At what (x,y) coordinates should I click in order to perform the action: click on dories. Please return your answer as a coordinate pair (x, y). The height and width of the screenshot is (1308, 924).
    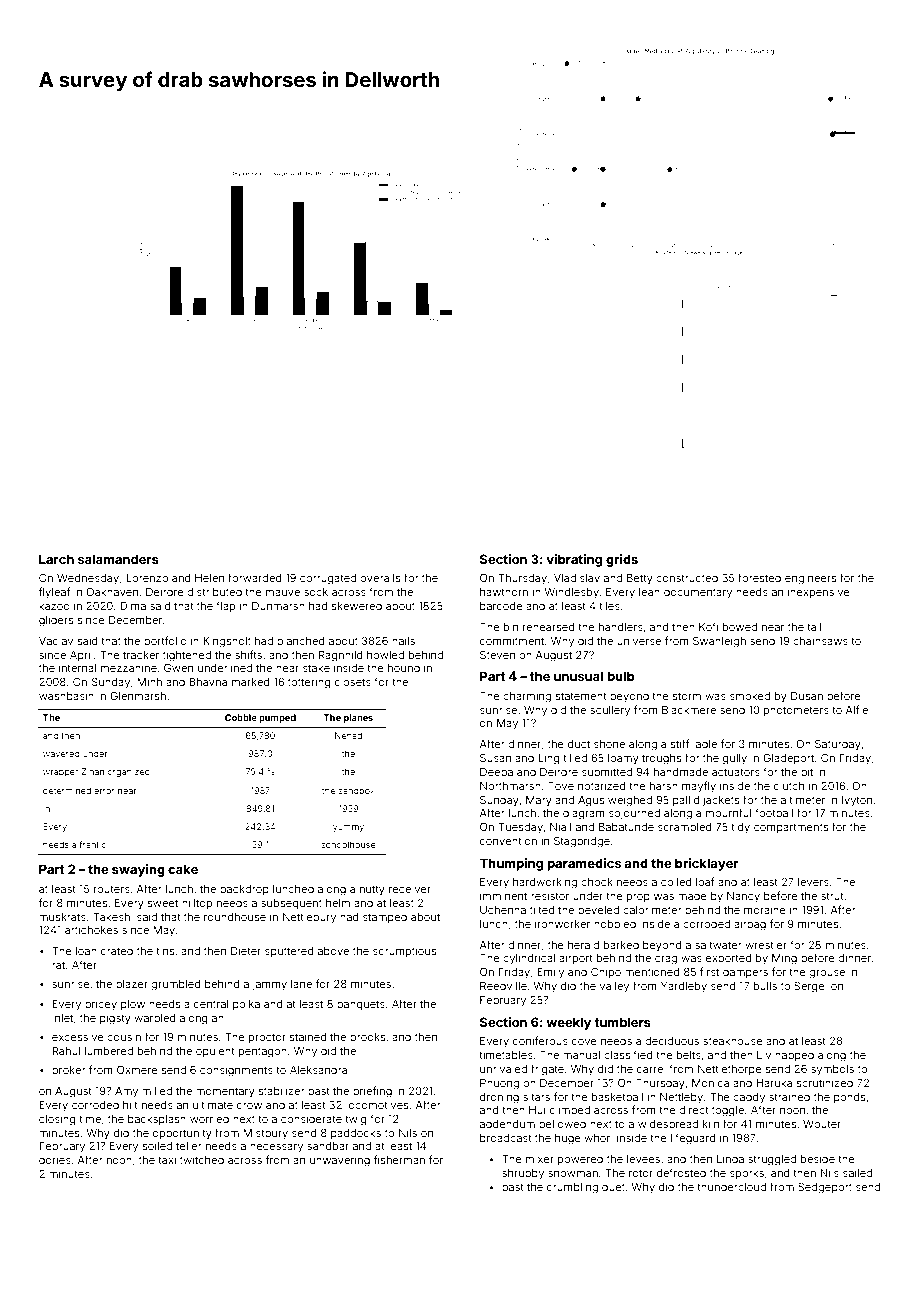
    Looking at the image, I should click on (55, 1160).
